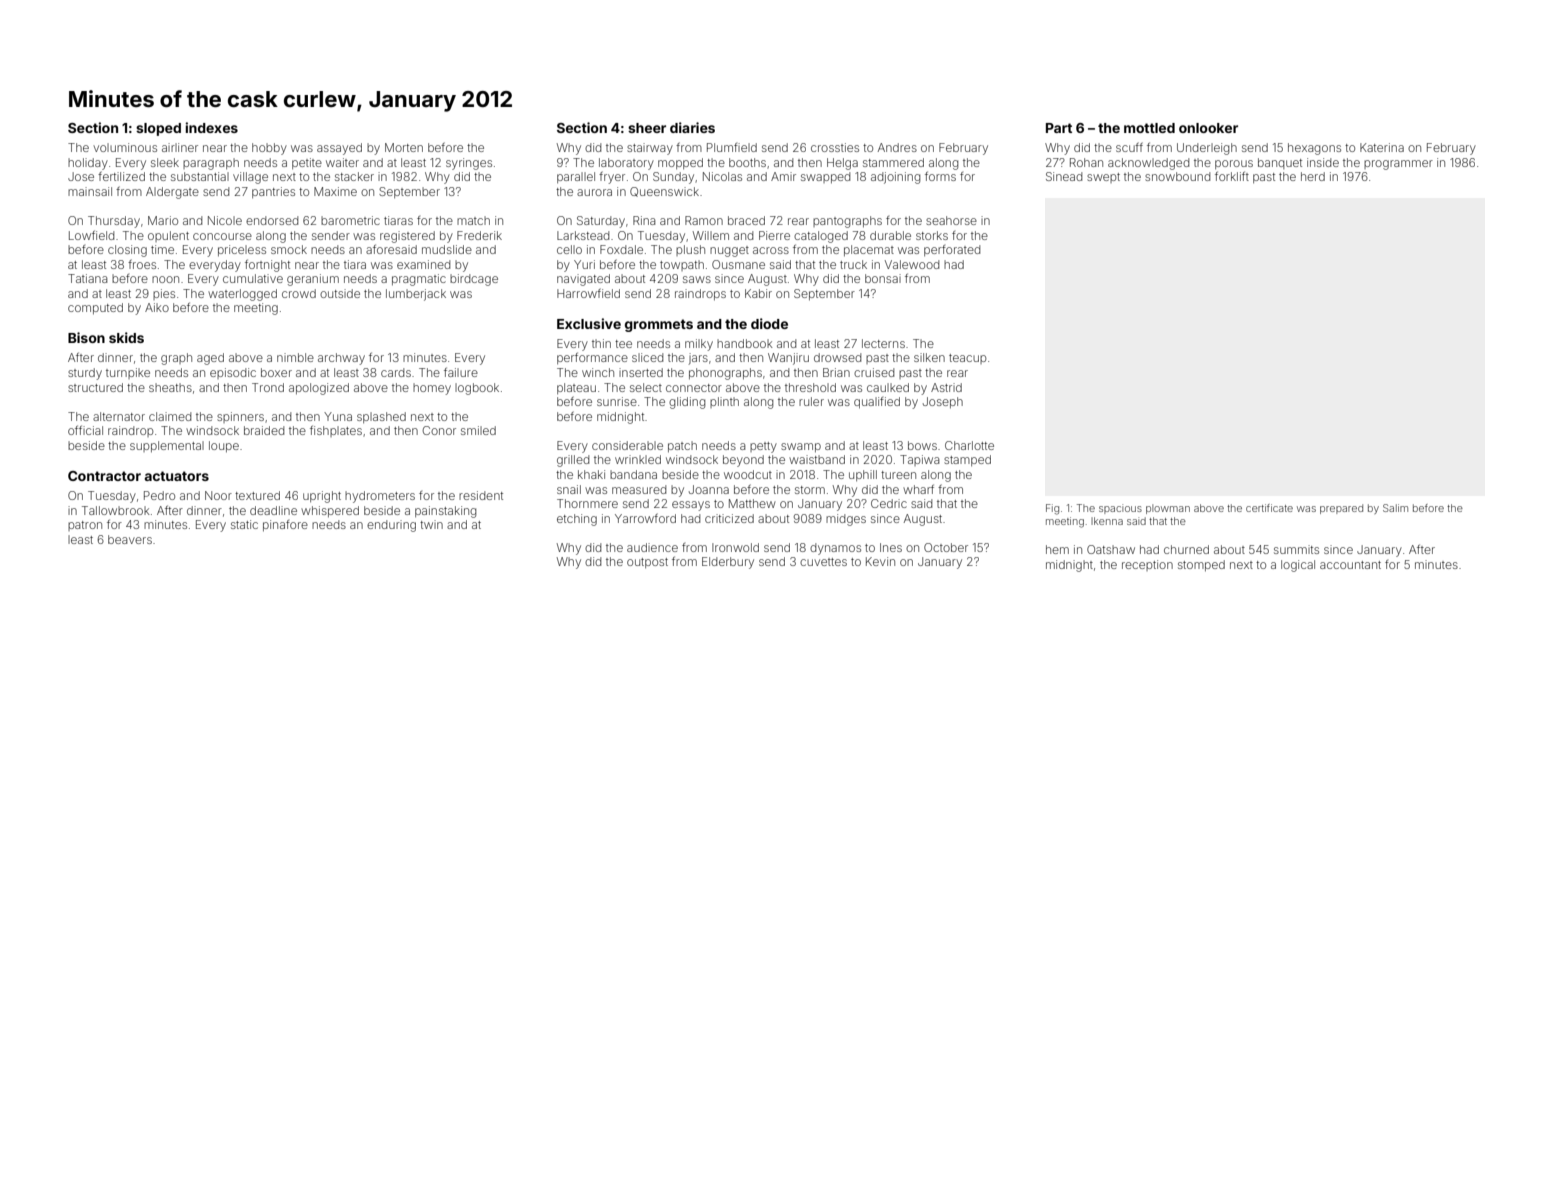  I want to click on pinafore, so click(285, 525).
